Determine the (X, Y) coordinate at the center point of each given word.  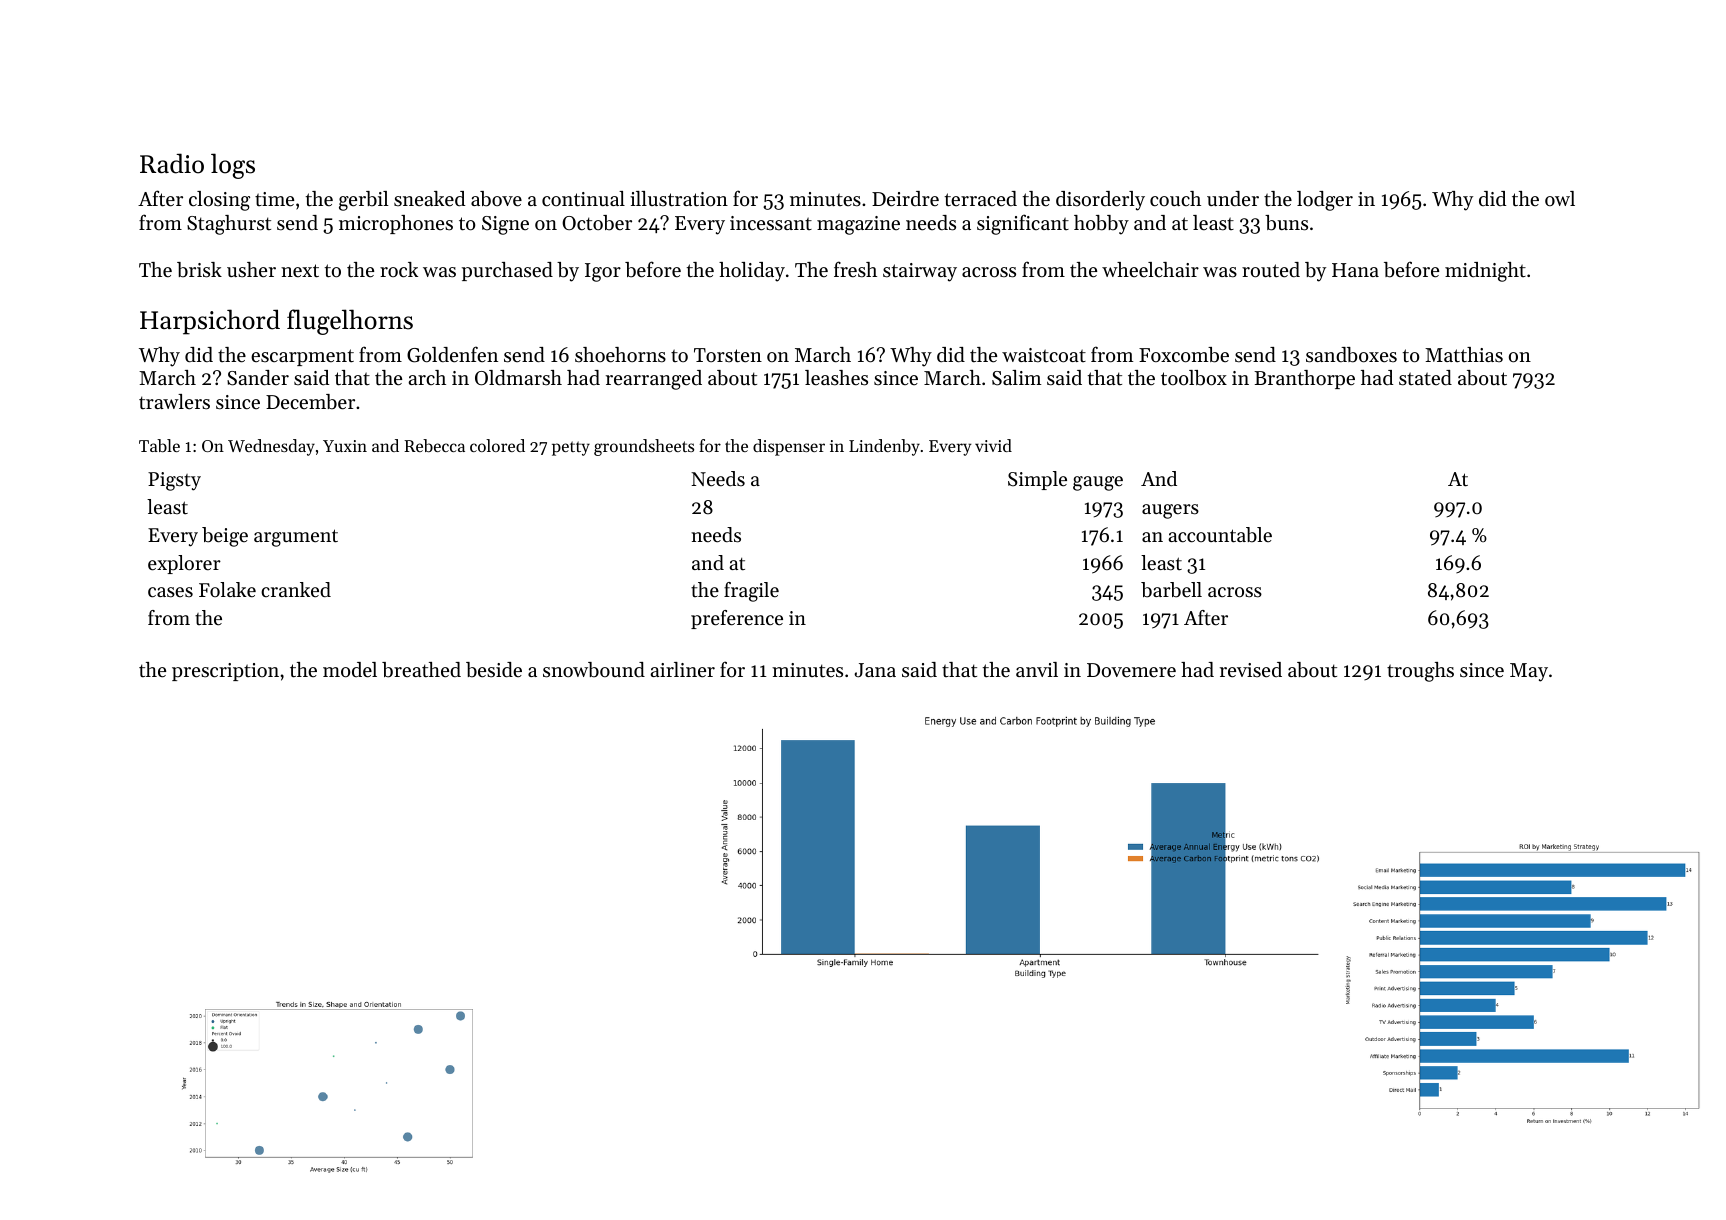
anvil (1037, 669)
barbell (1171, 590)
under (1233, 199)
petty (571, 448)
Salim (1016, 378)
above (496, 199)
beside (494, 670)
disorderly (1100, 201)
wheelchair (1150, 269)
